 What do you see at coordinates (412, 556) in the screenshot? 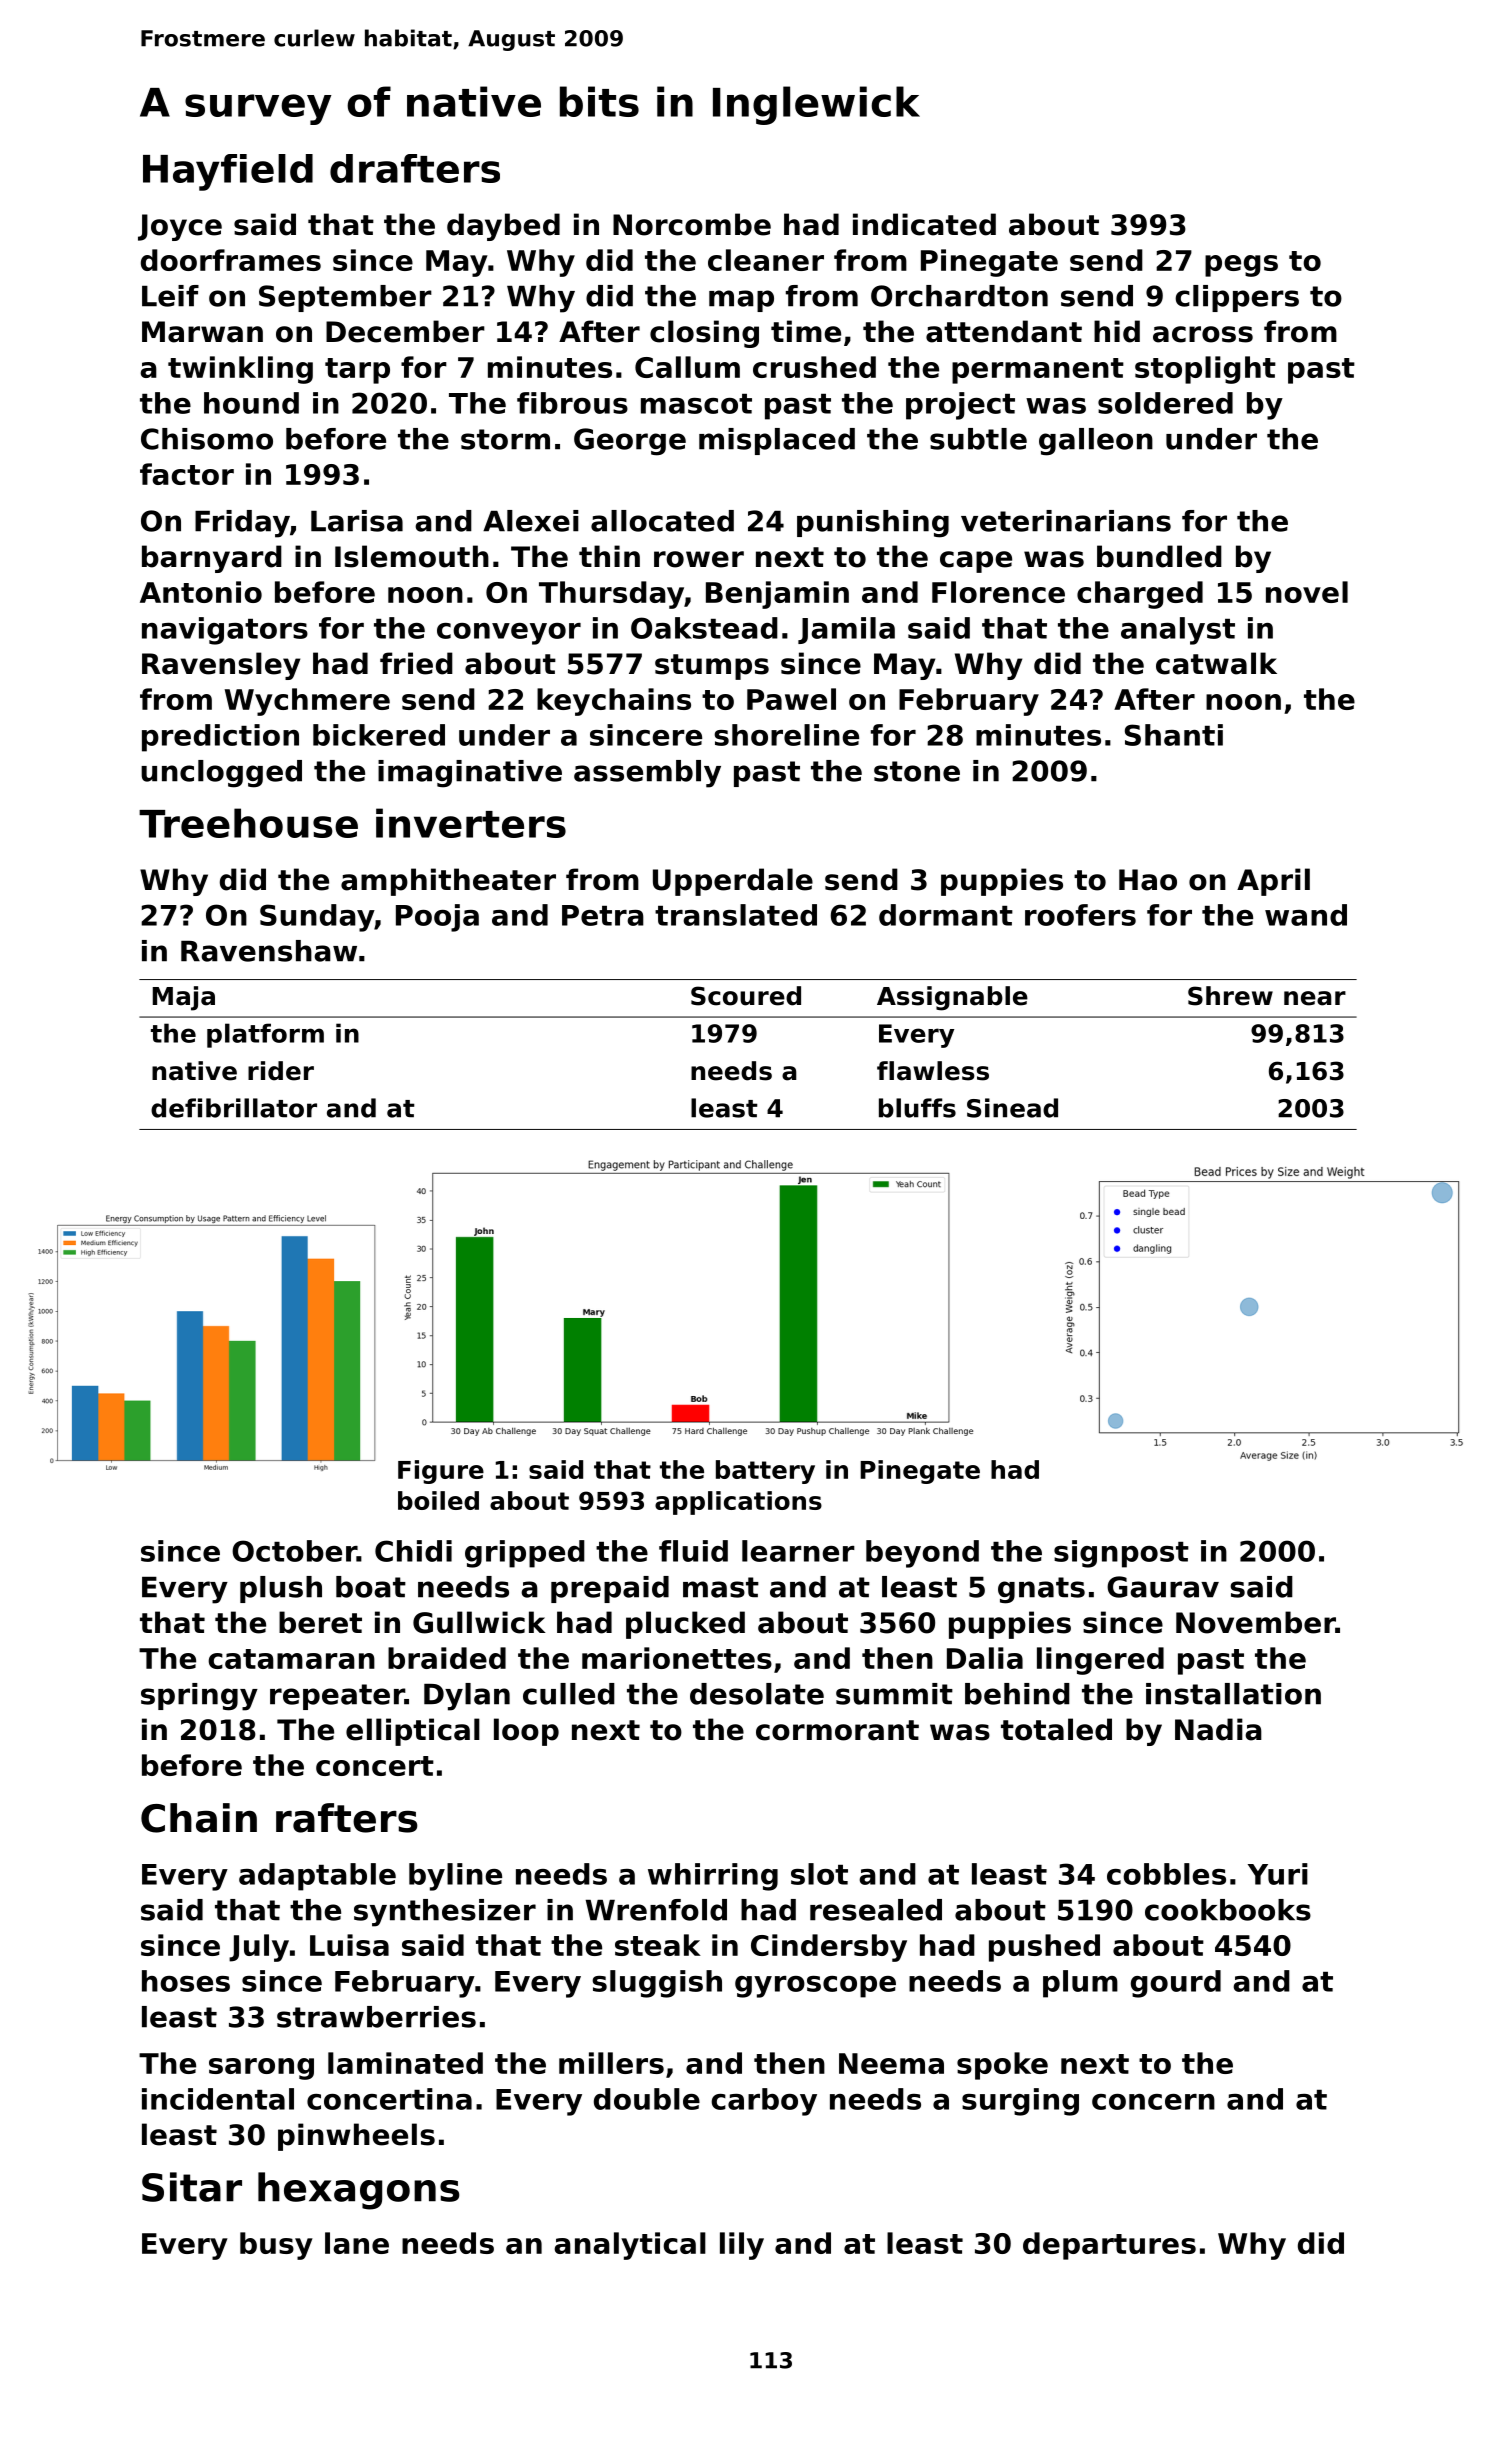
I see `Islemouth` at bounding box center [412, 556].
